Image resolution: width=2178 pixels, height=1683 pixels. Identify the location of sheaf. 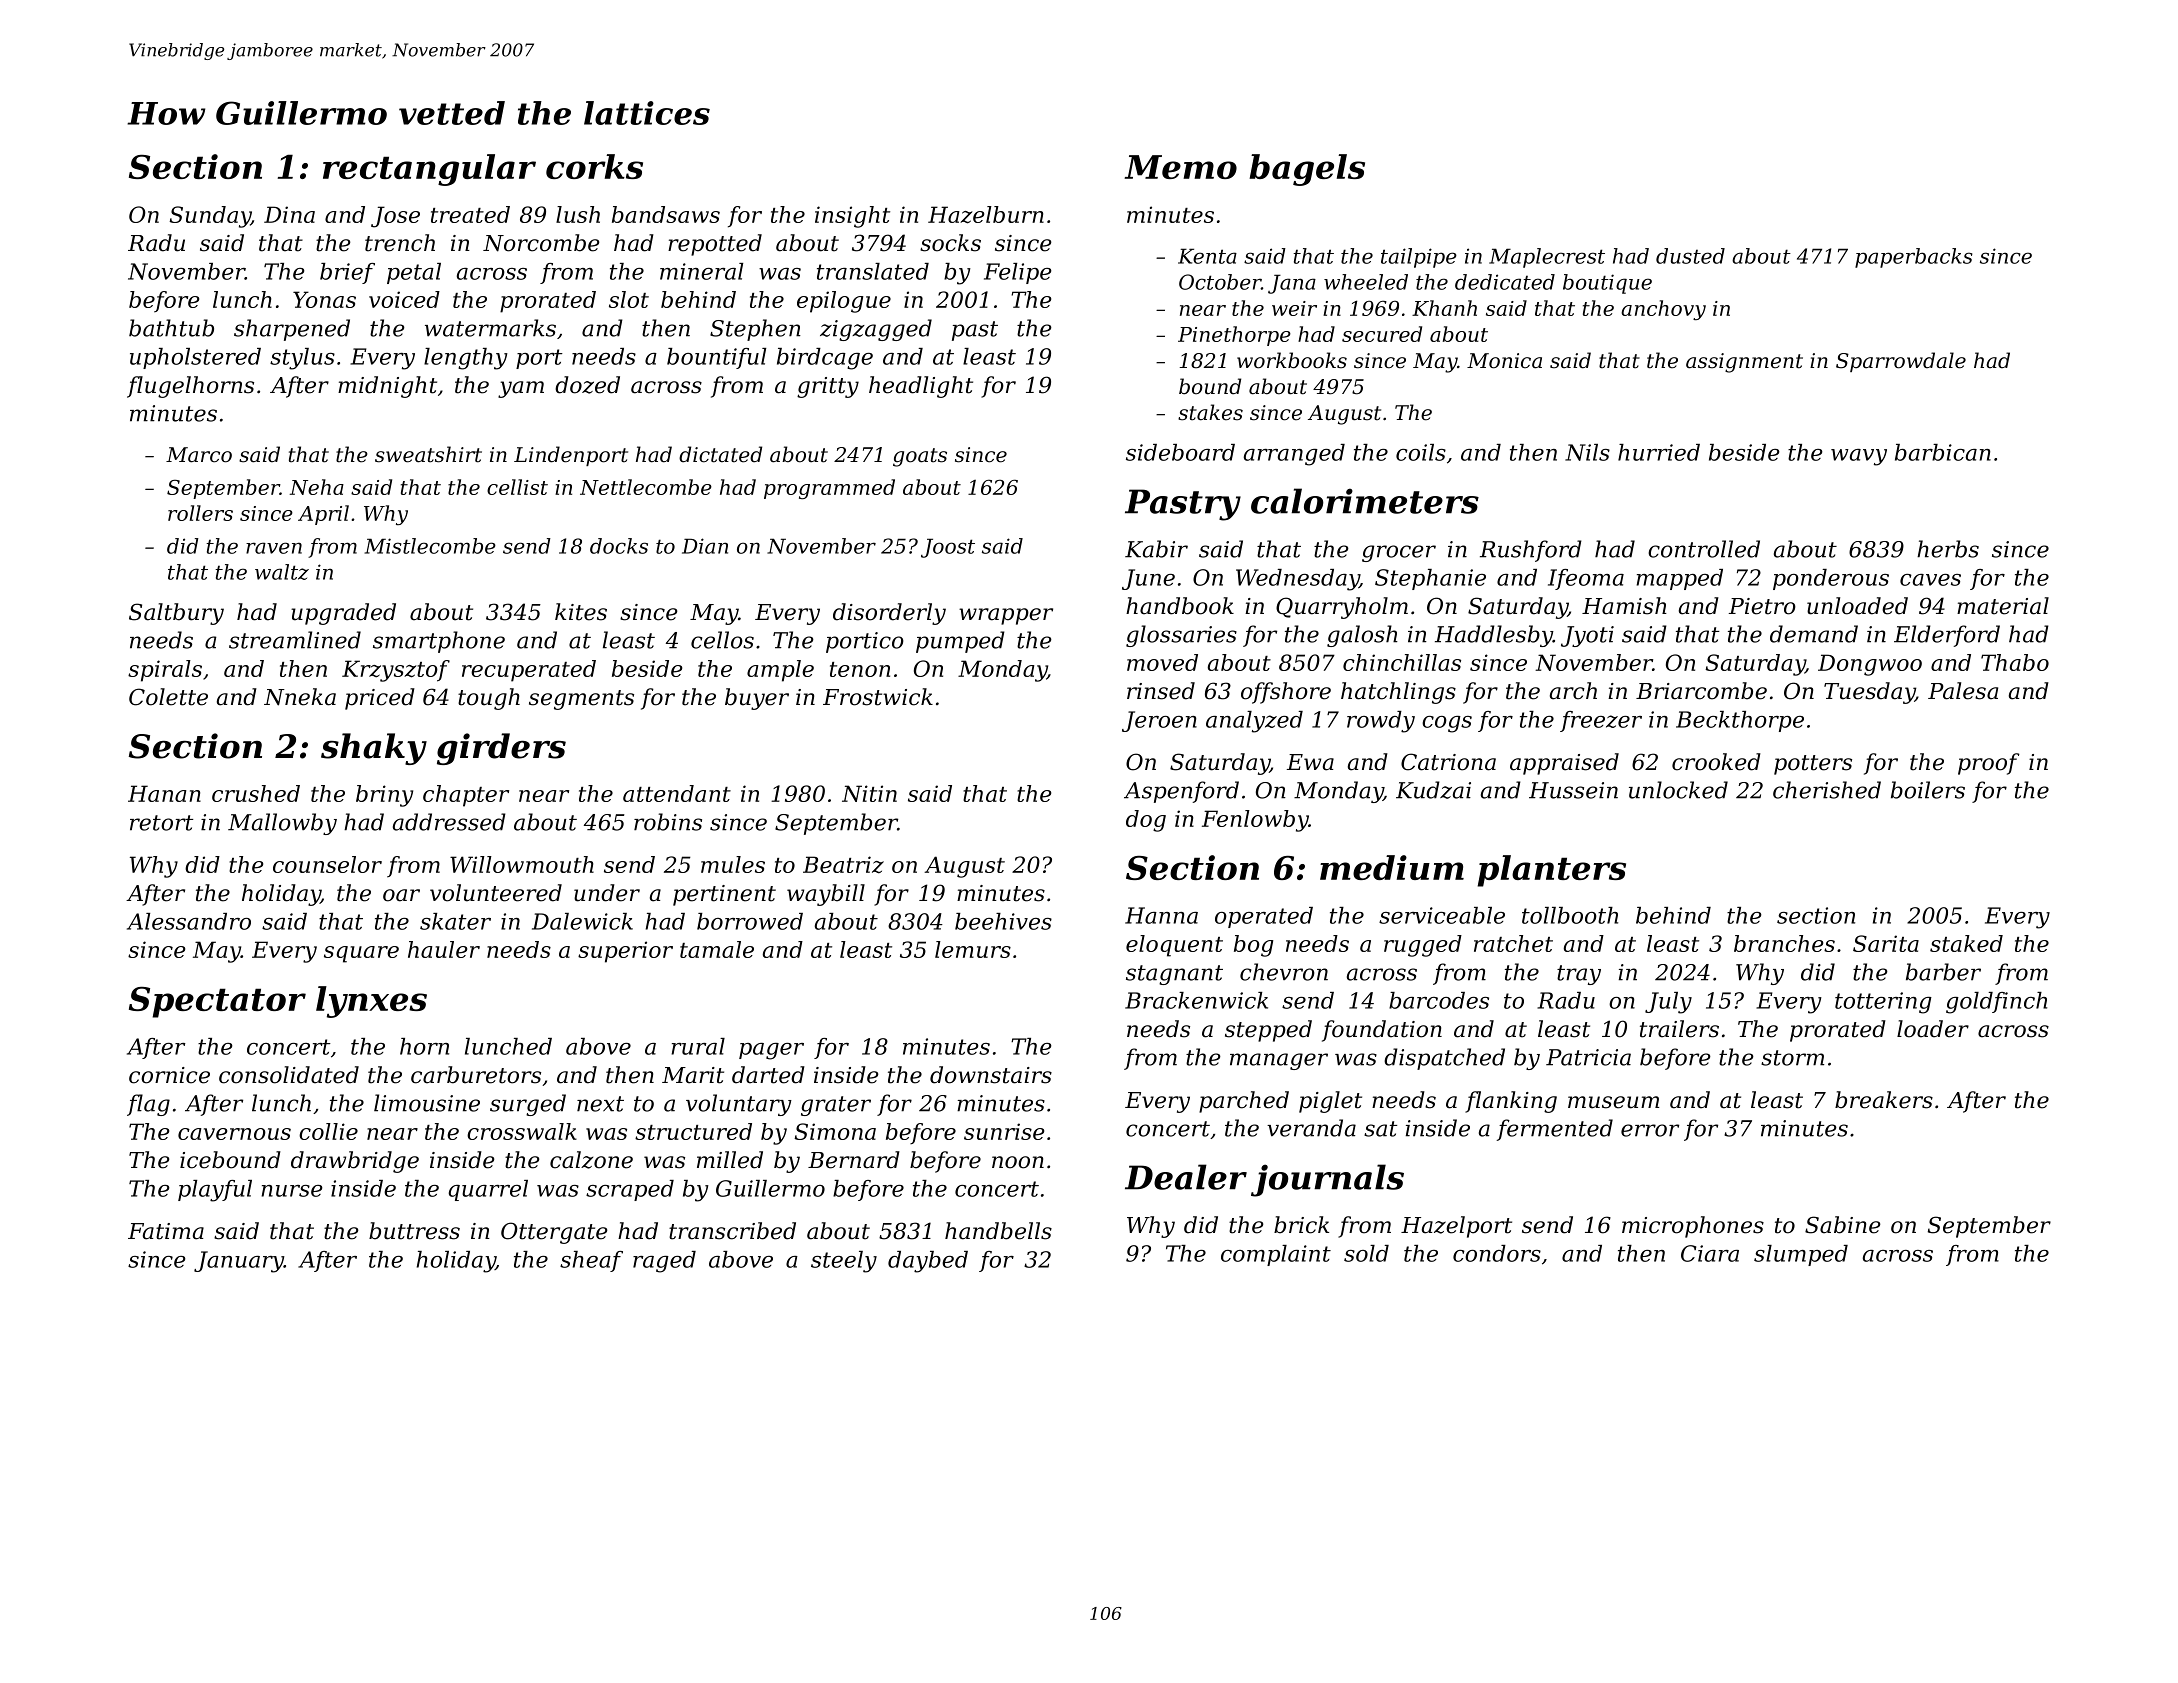
(591, 1261).
